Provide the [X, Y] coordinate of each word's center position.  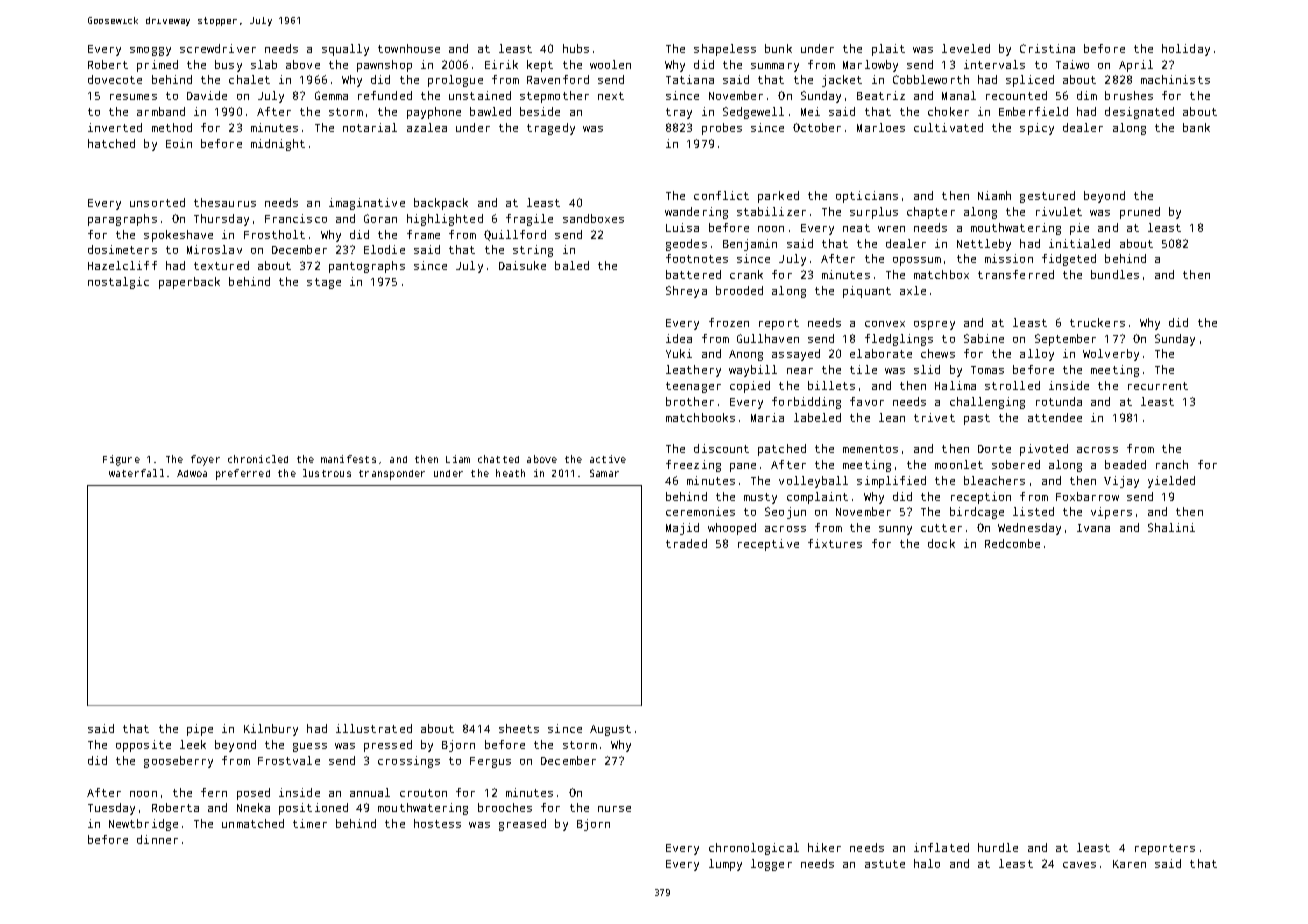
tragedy [551, 129]
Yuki [679, 353]
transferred [1016, 274]
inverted [115, 127]
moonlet [959, 464]
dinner [157, 839]
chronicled [258, 459]
